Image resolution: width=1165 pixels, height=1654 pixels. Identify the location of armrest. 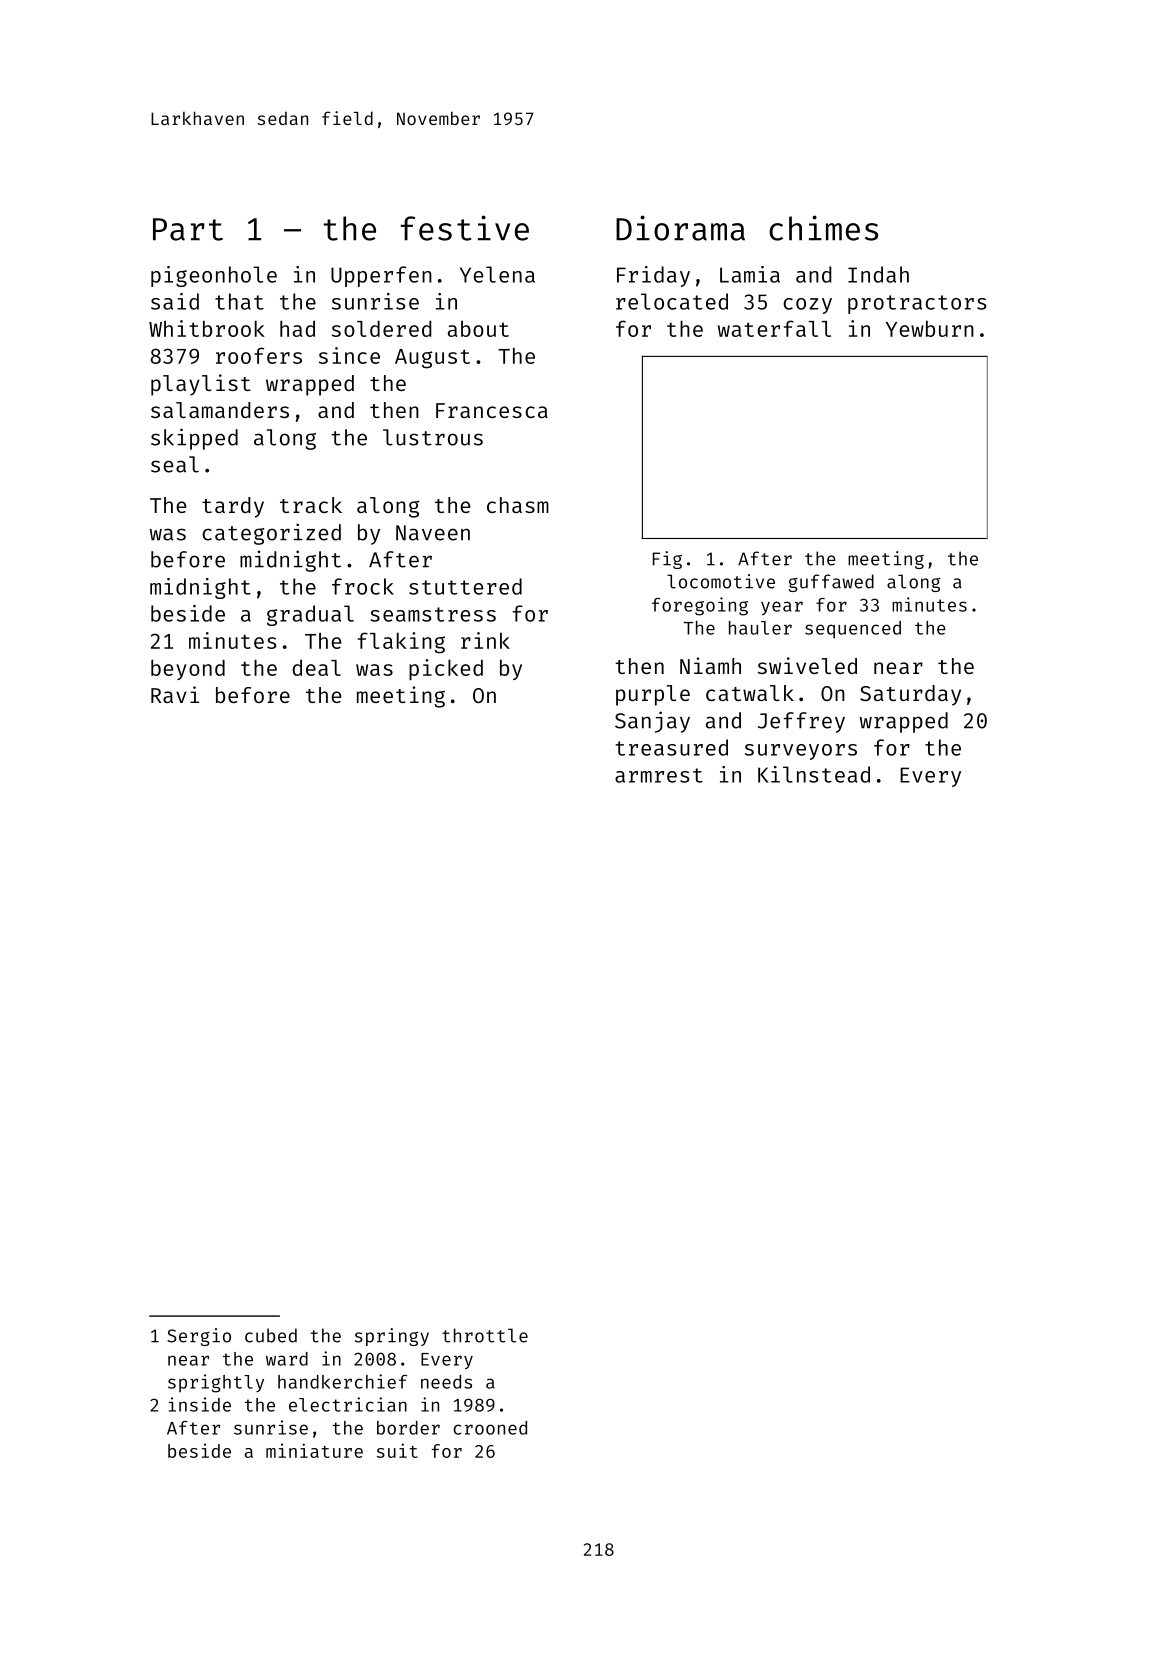
(659, 775).
